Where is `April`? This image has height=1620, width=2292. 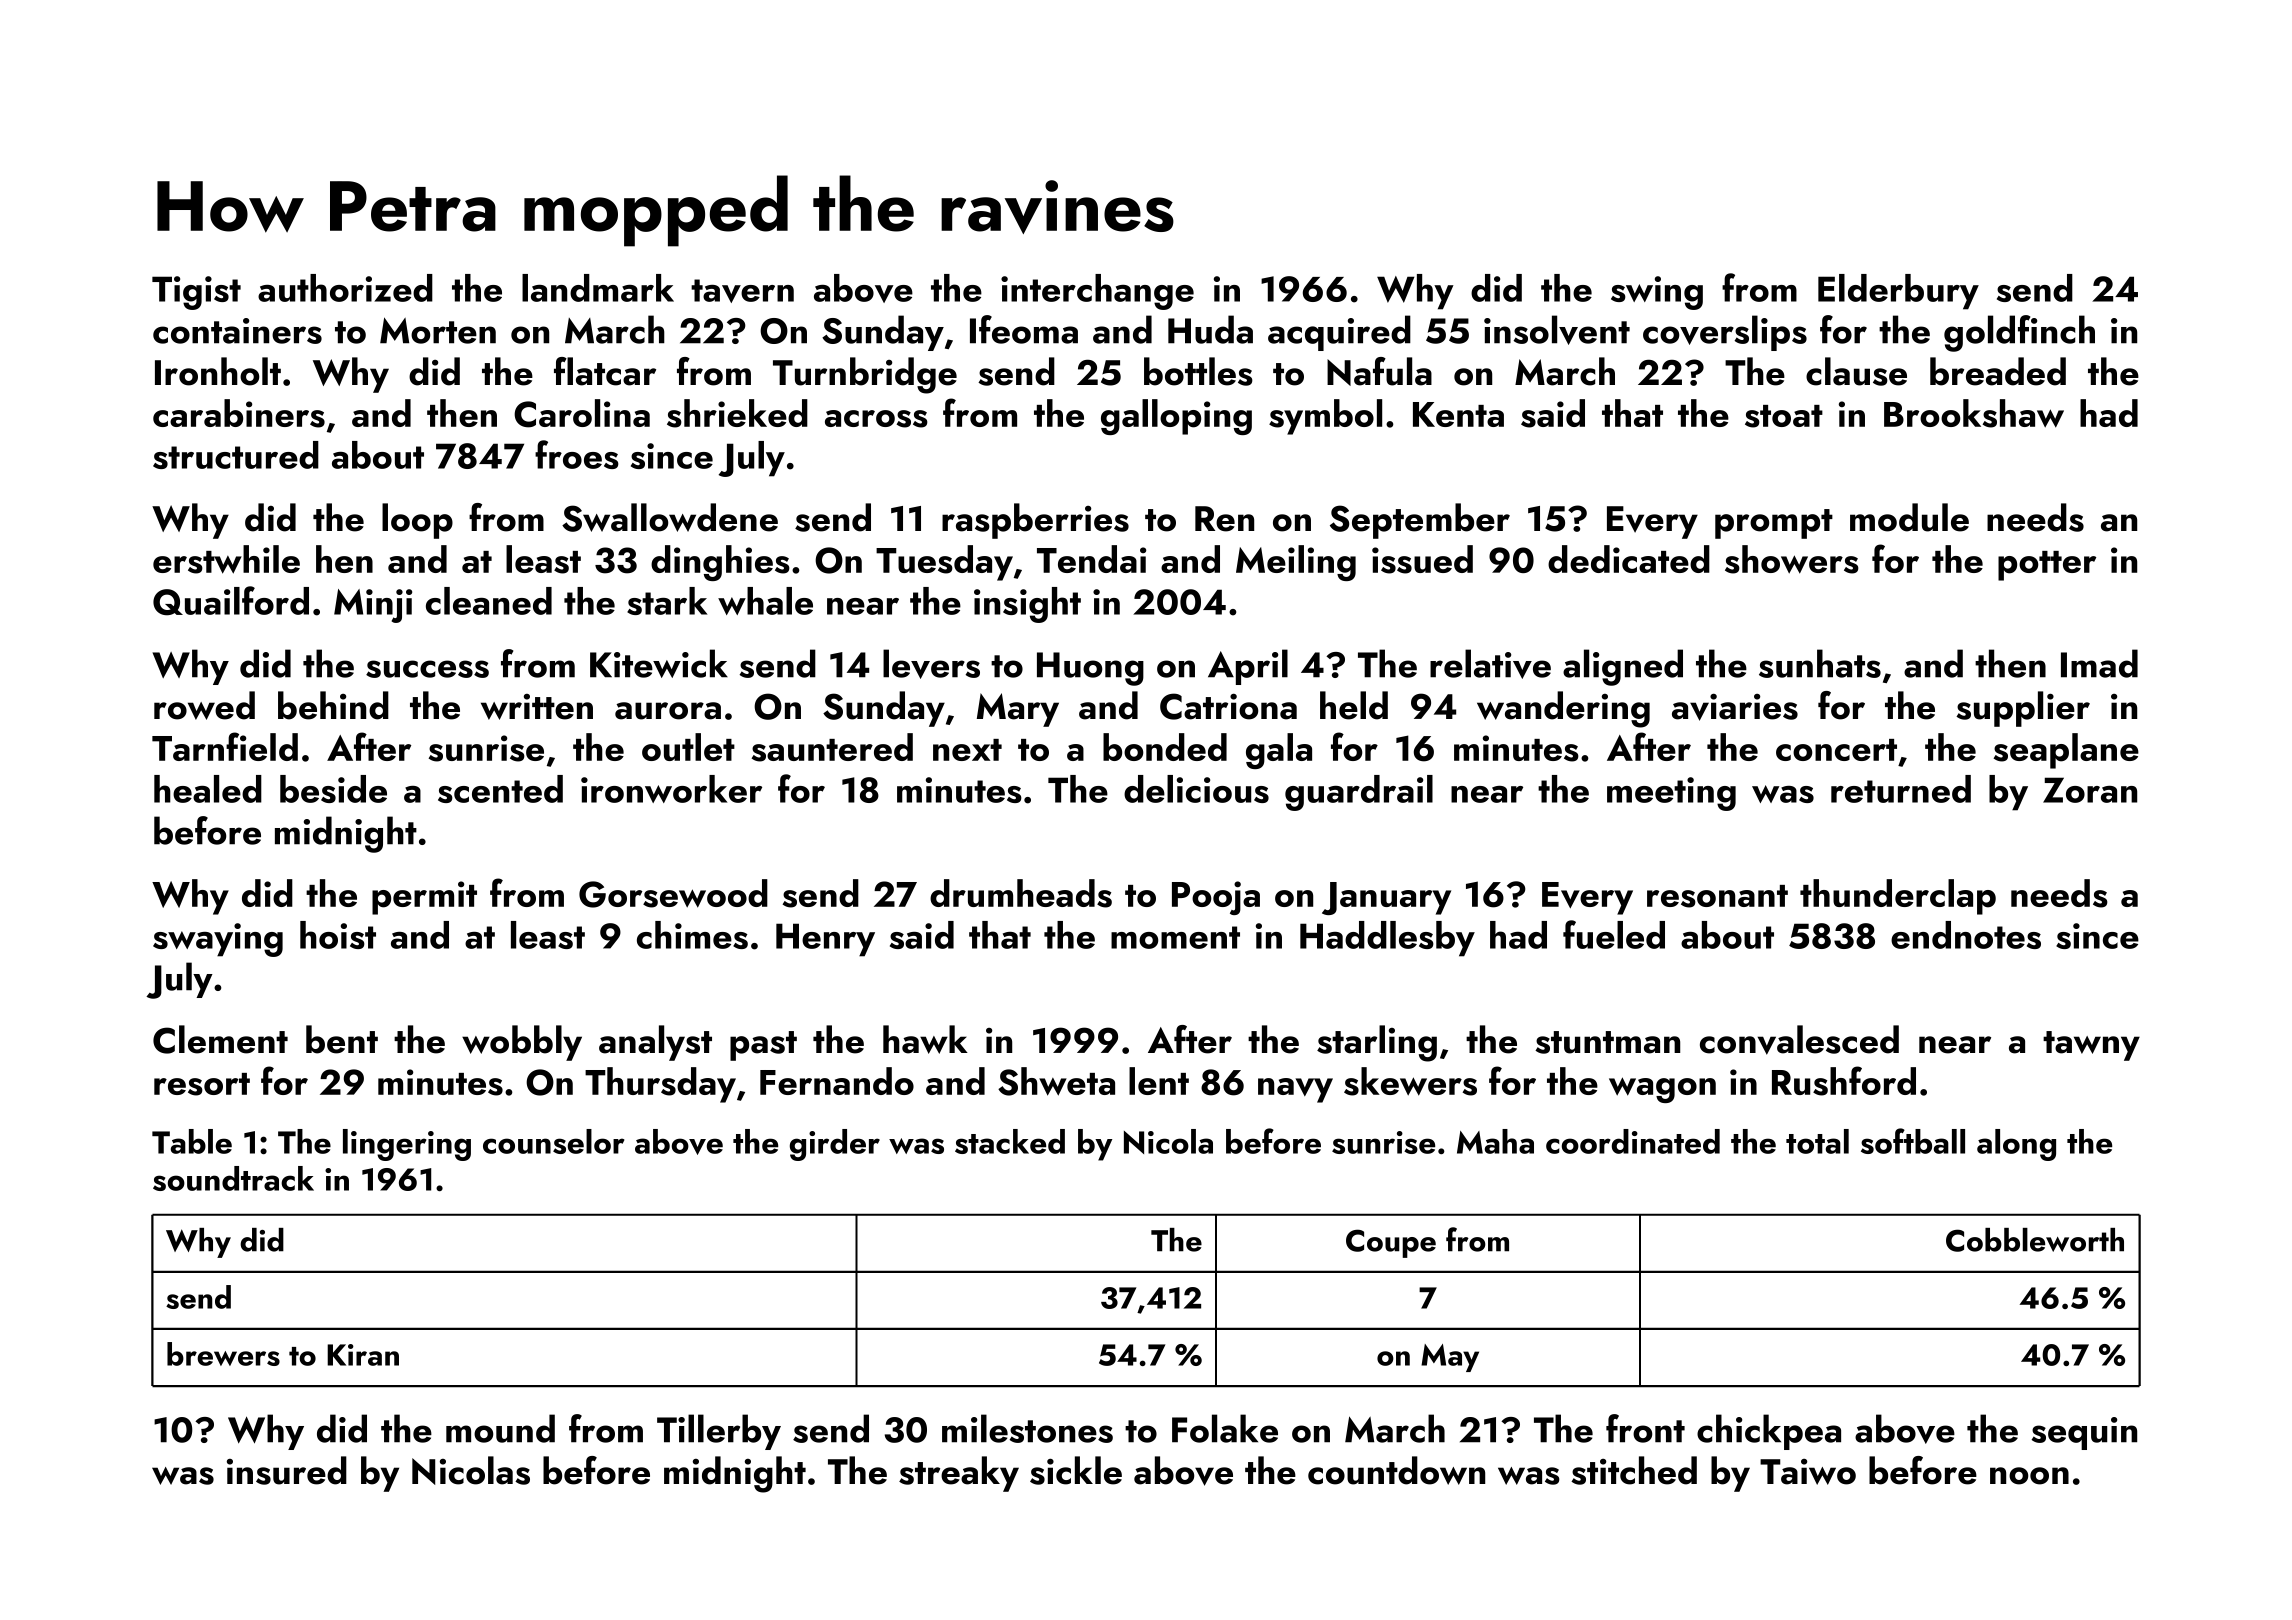
April is located at coordinates (1248, 667).
